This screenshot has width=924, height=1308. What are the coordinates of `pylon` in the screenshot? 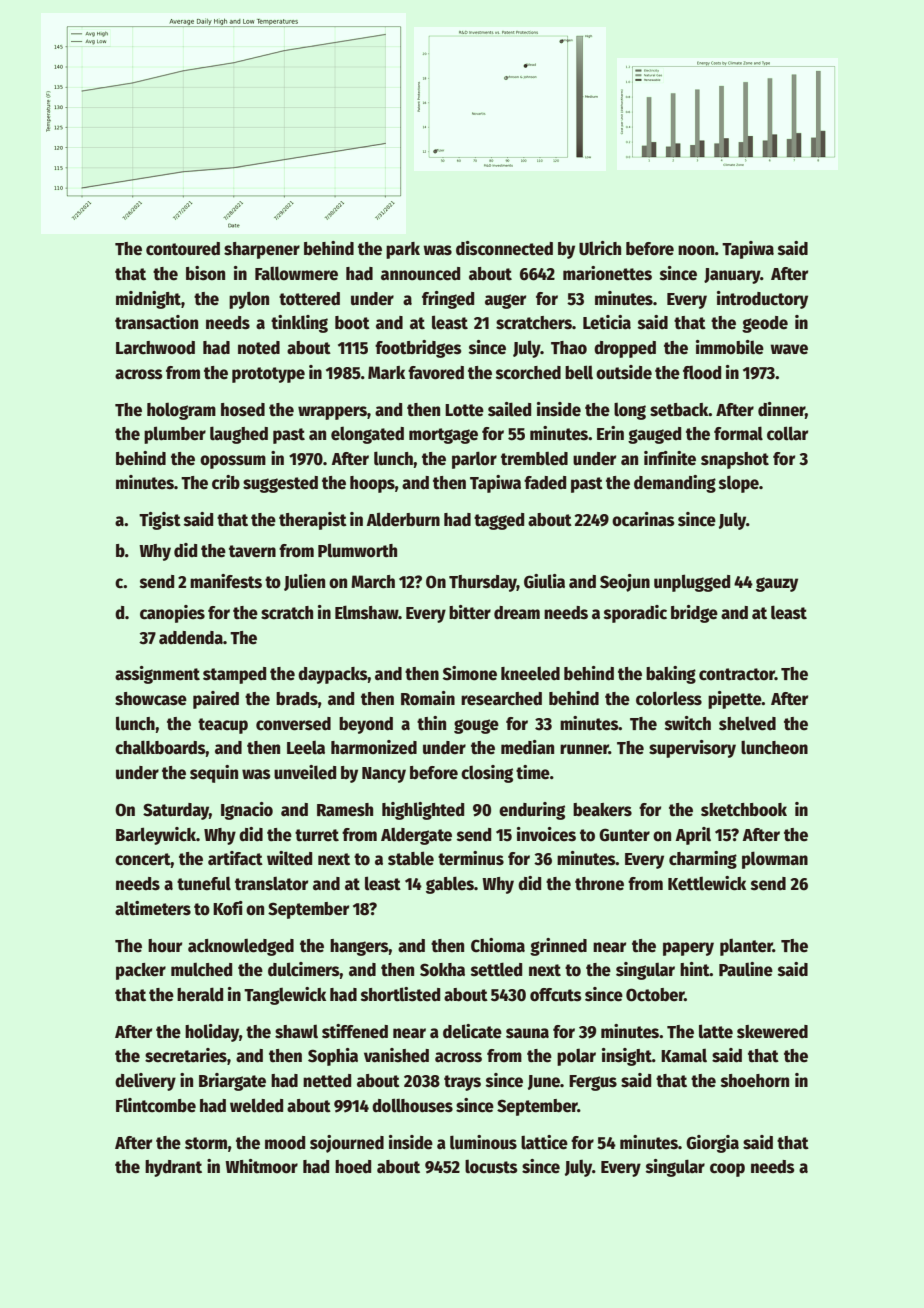 It's located at (249, 300).
